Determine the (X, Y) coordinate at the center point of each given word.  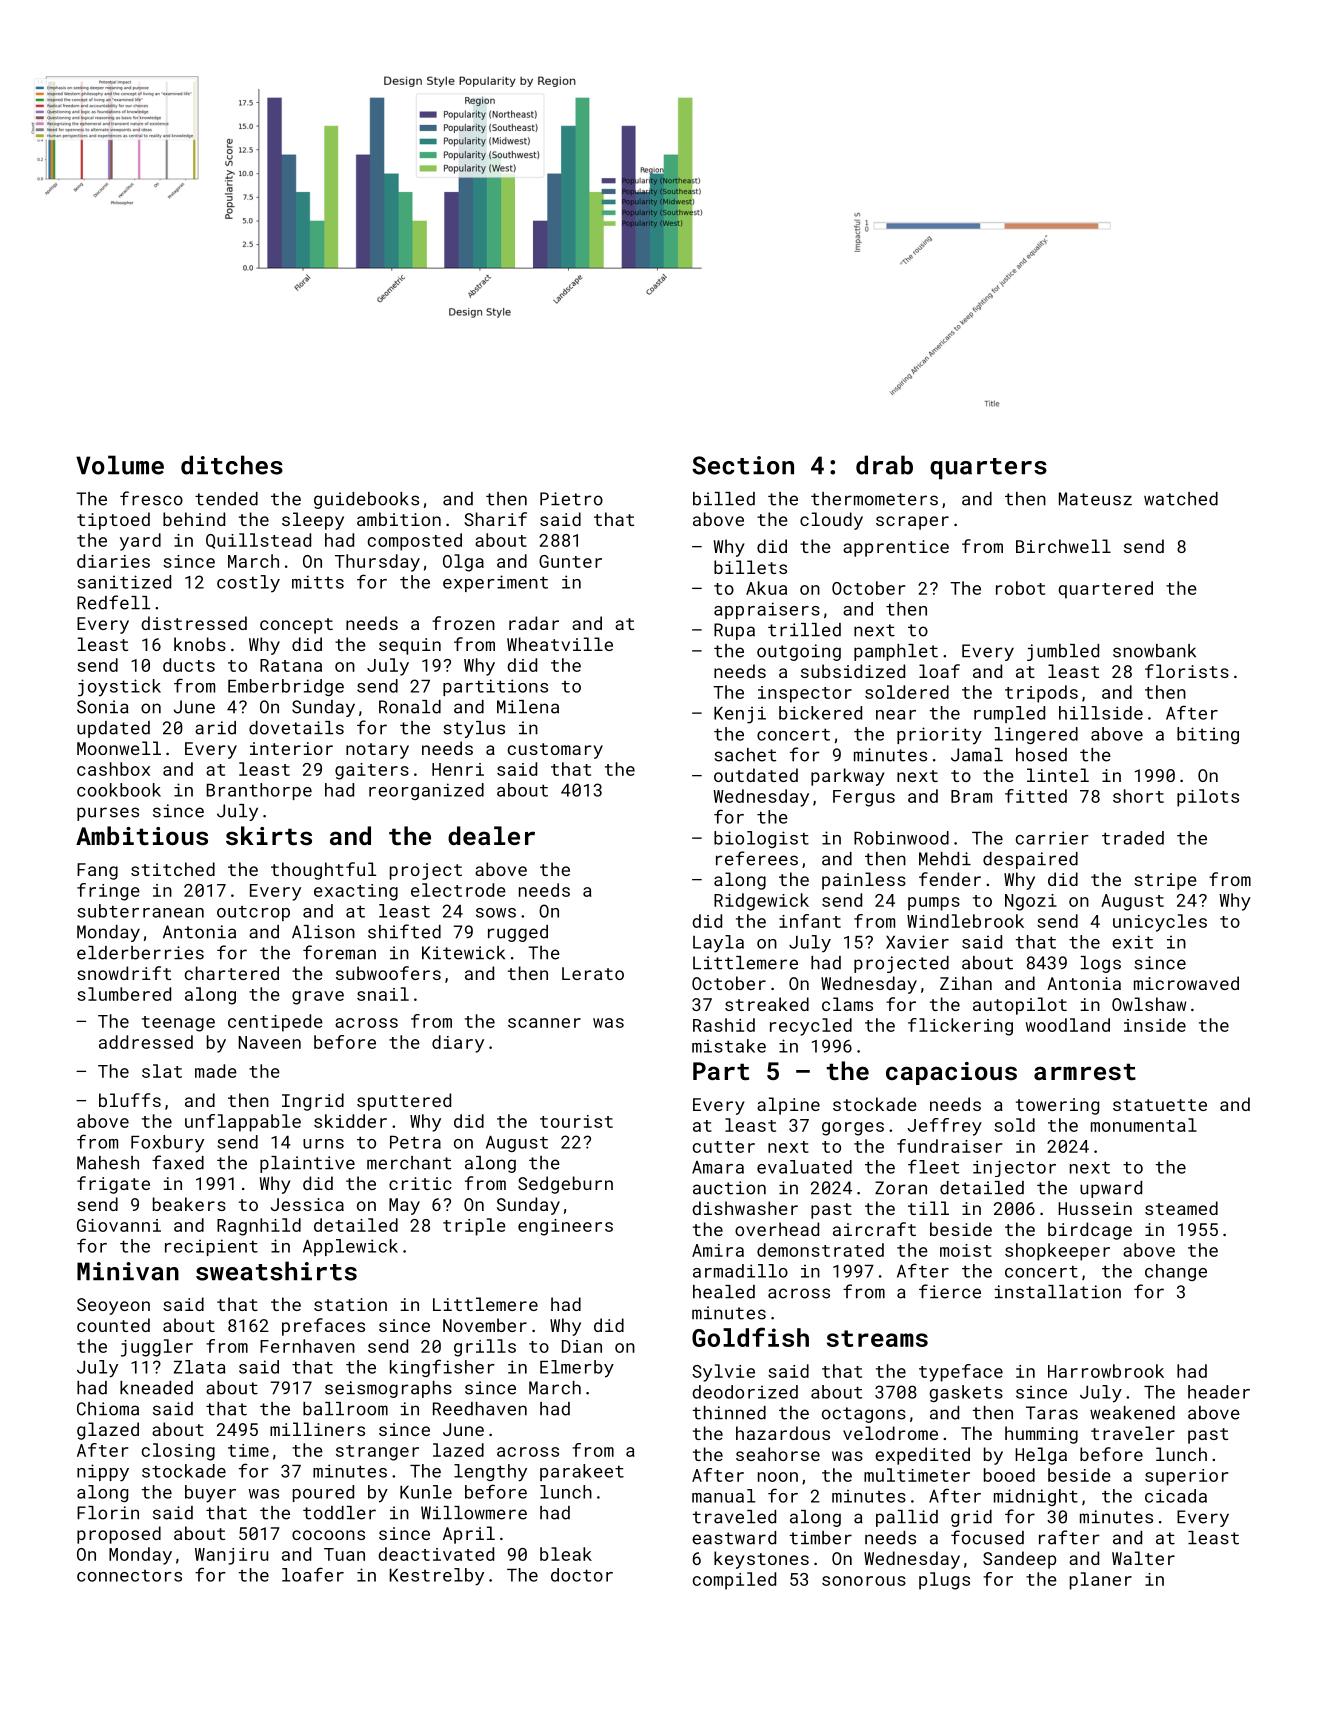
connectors (129, 1576)
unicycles (1160, 923)
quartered (1105, 590)
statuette (1160, 1105)
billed (724, 499)
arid (215, 728)
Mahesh (108, 1163)
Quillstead (258, 541)
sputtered (404, 1102)
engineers (565, 1227)
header (1219, 1392)
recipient (211, 1247)
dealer (491, 835)
